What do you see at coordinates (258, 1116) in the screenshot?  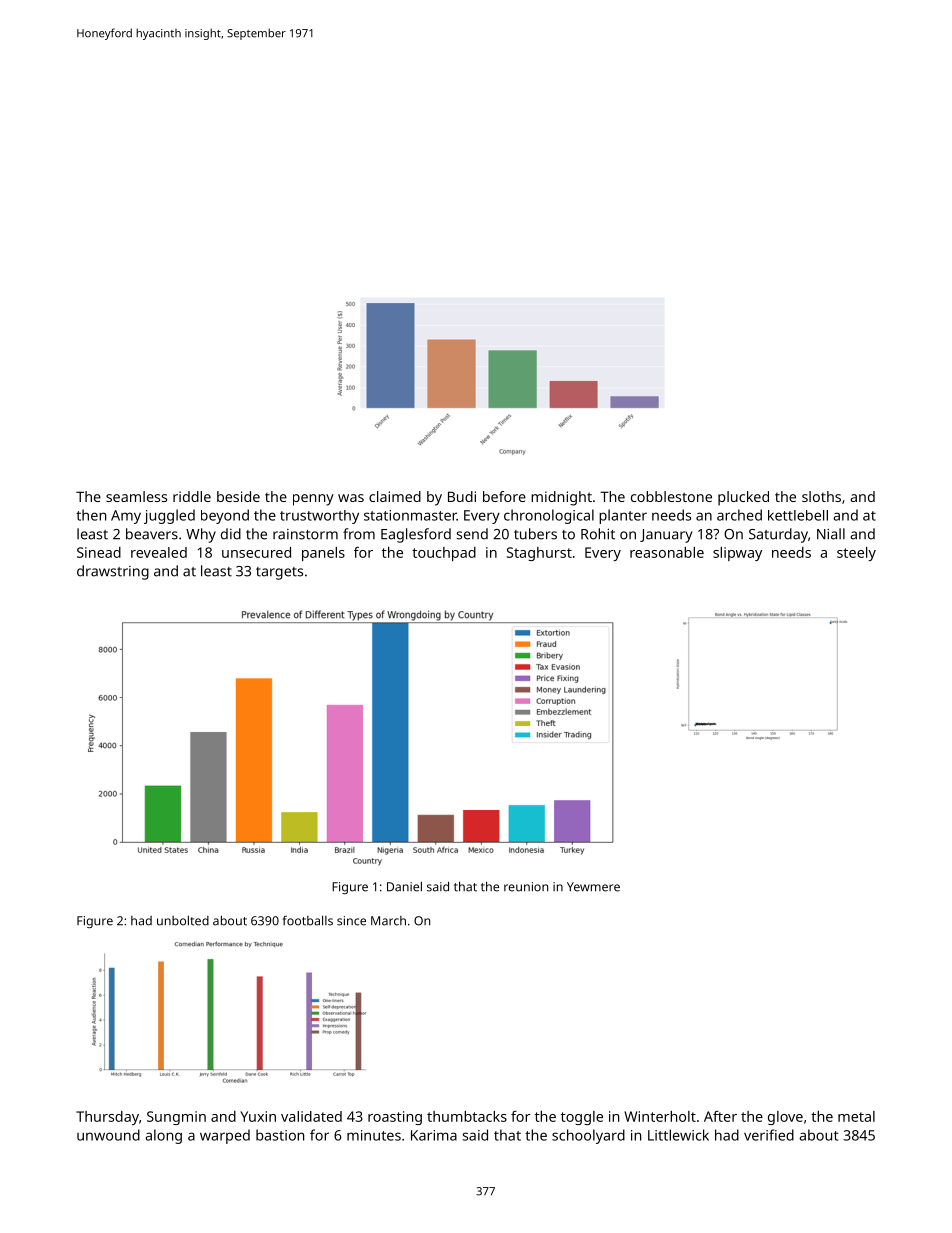 I see `Yuxin` at bounding box center [258, 1116].
